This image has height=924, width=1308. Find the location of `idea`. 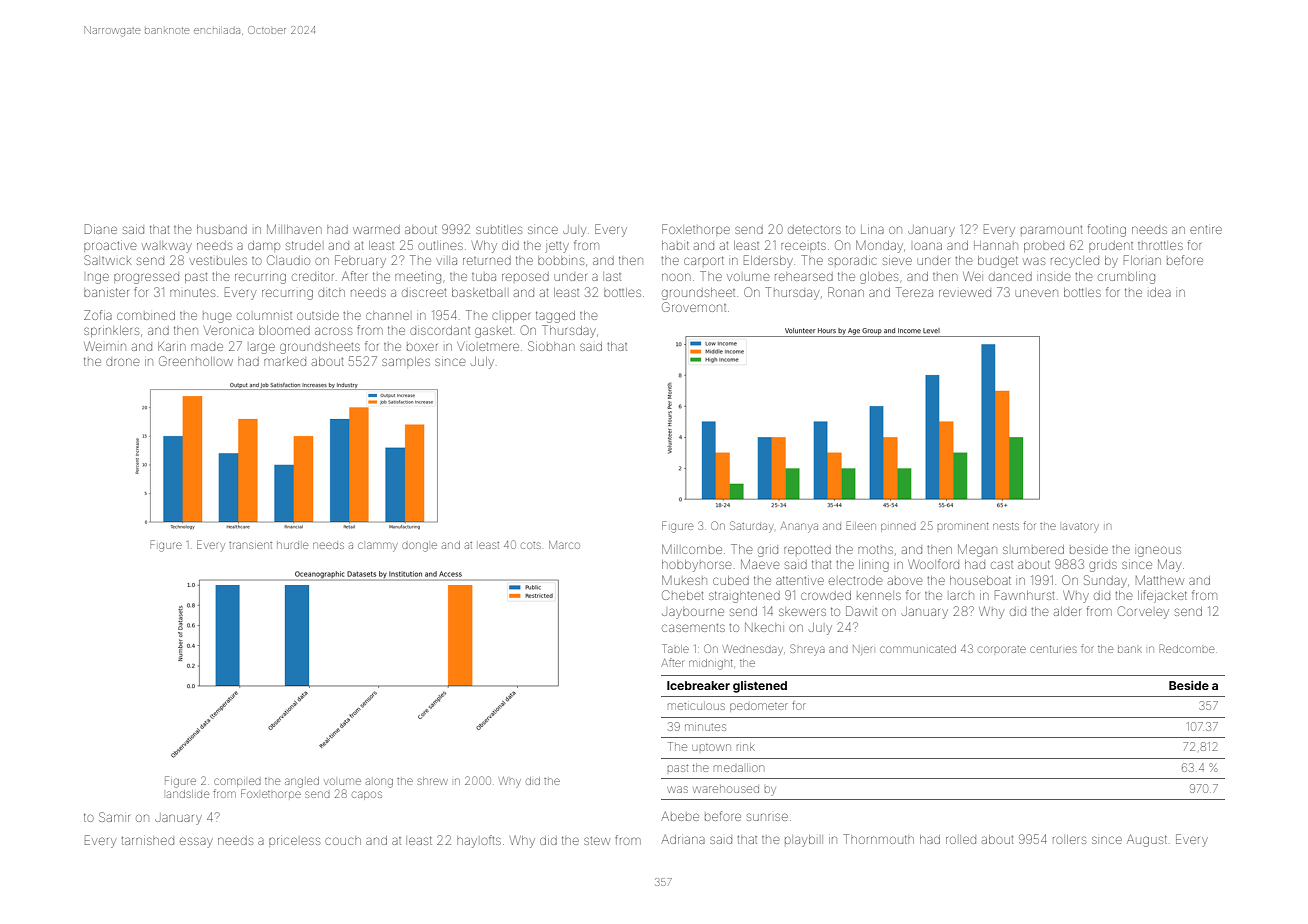

idea is located at coordinates (1160, 292).
